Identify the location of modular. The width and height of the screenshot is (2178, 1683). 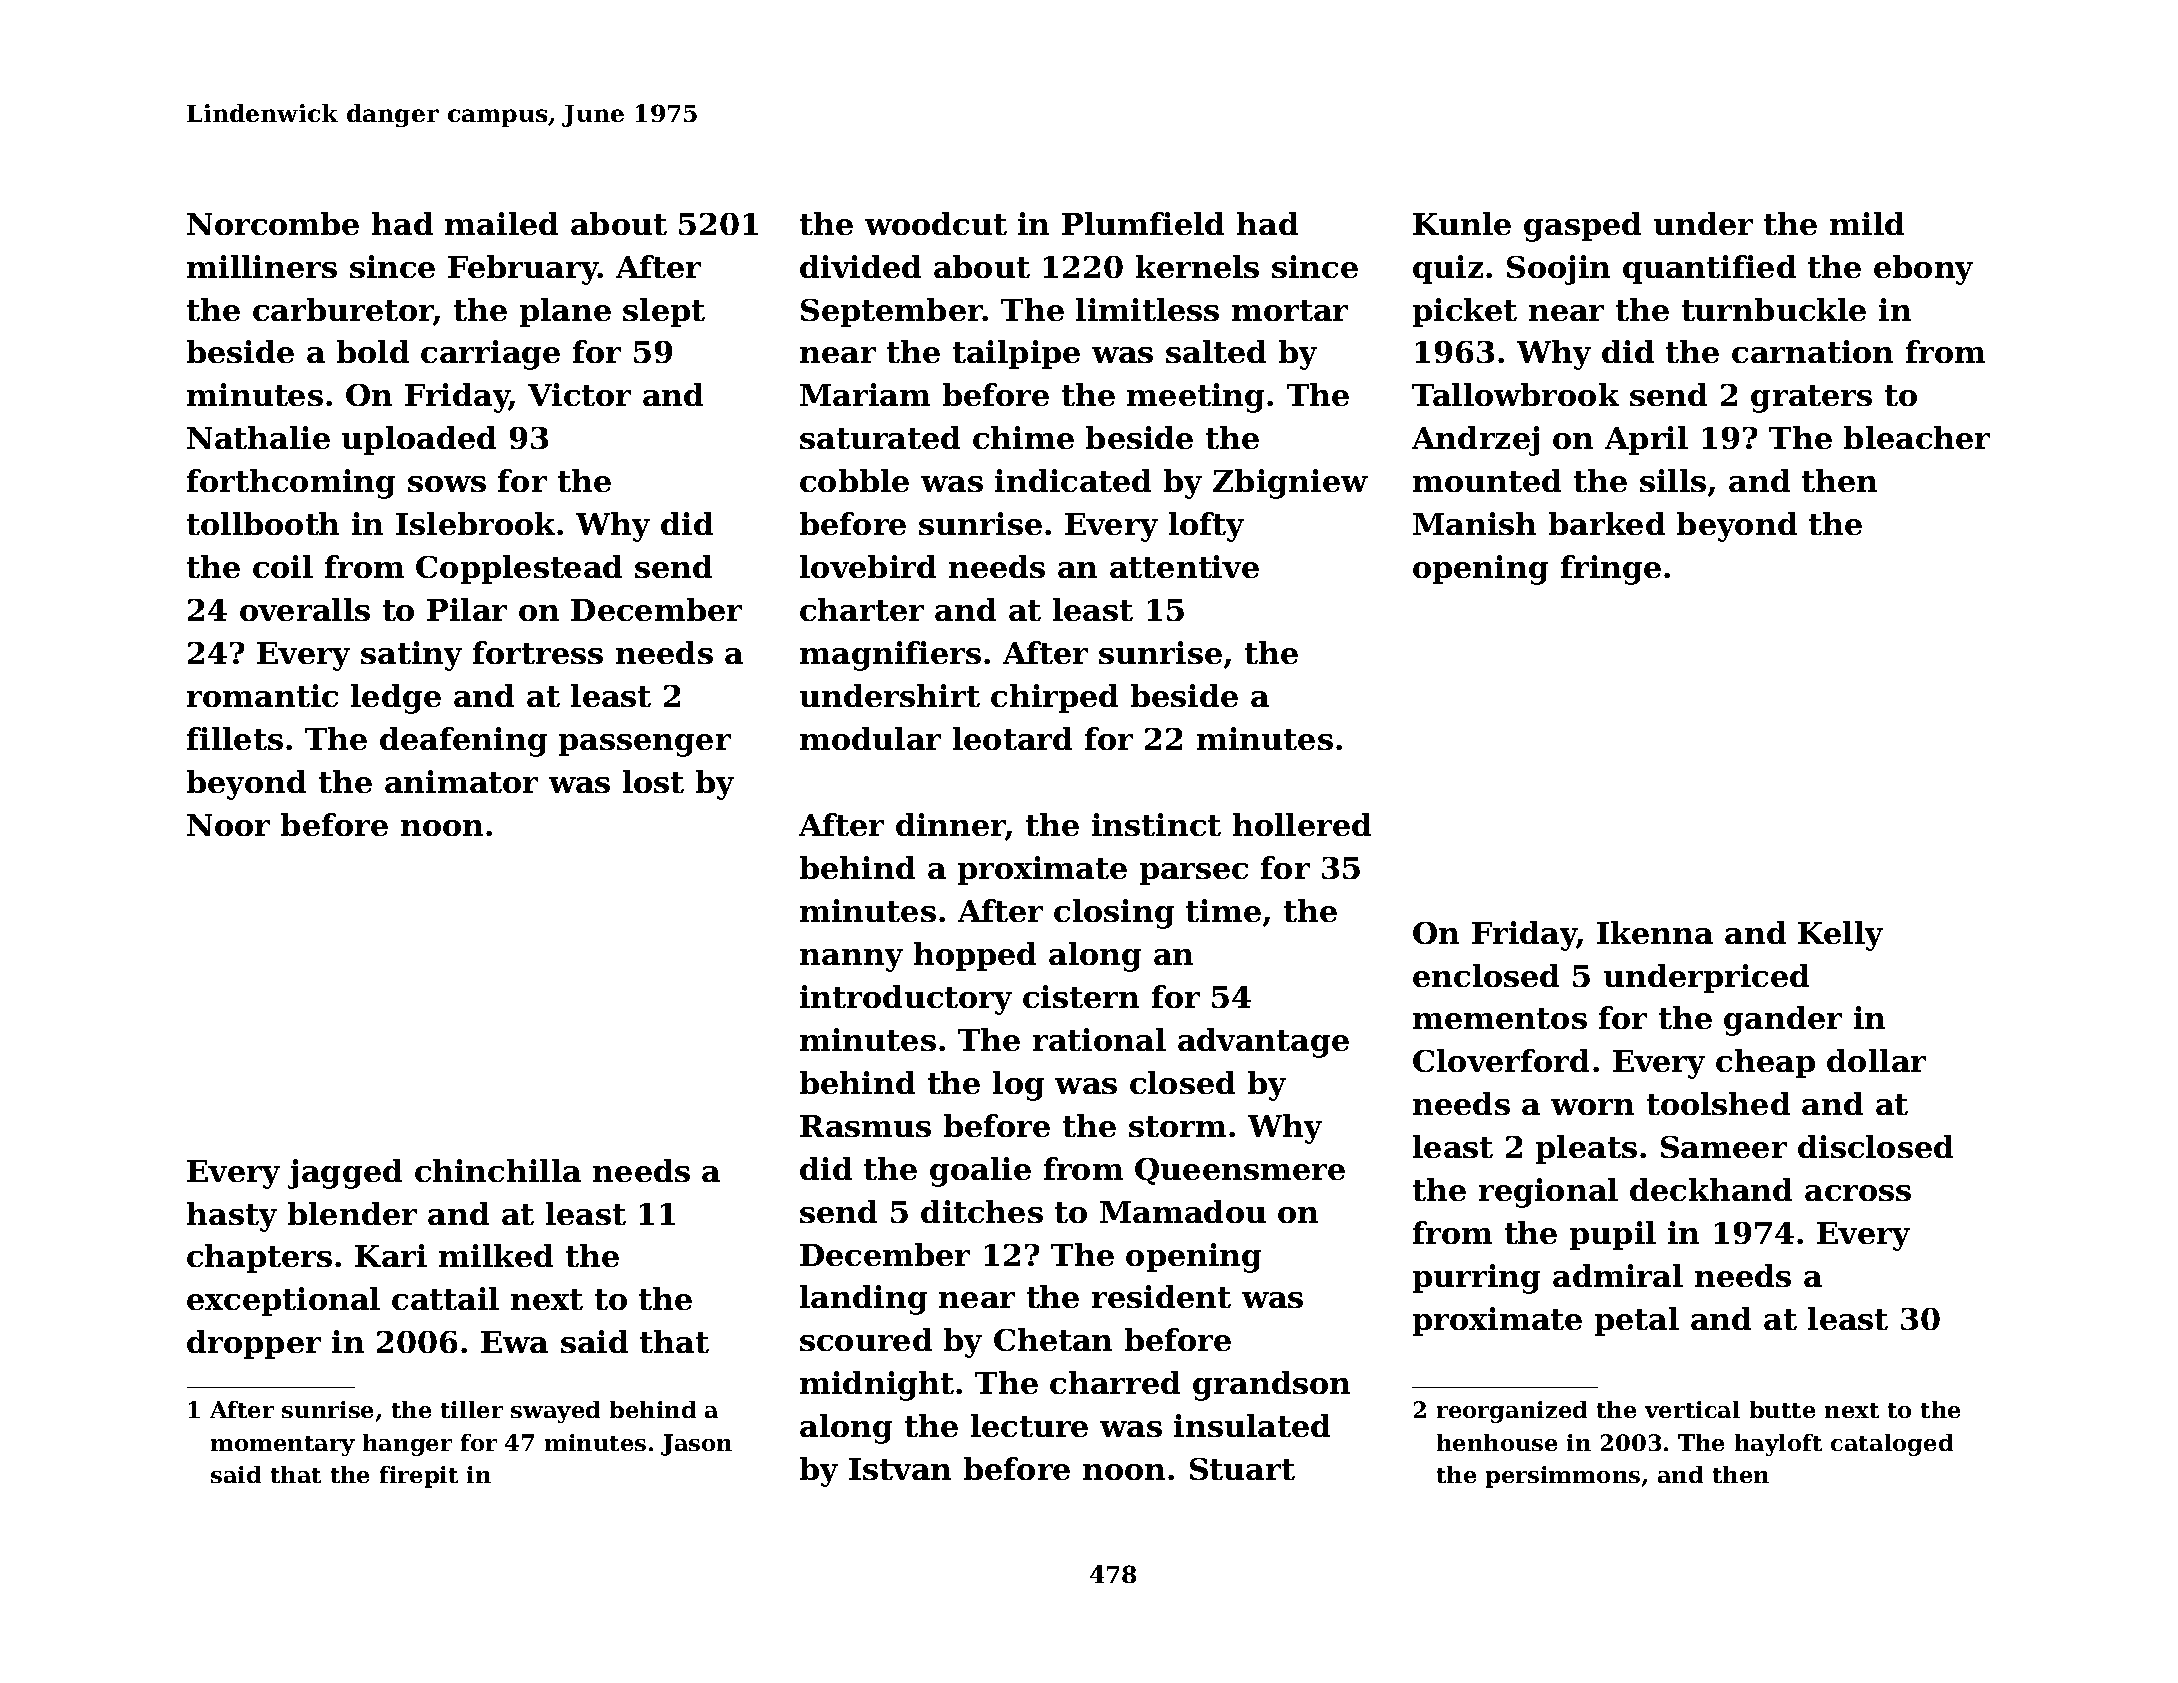
(870, 738).
